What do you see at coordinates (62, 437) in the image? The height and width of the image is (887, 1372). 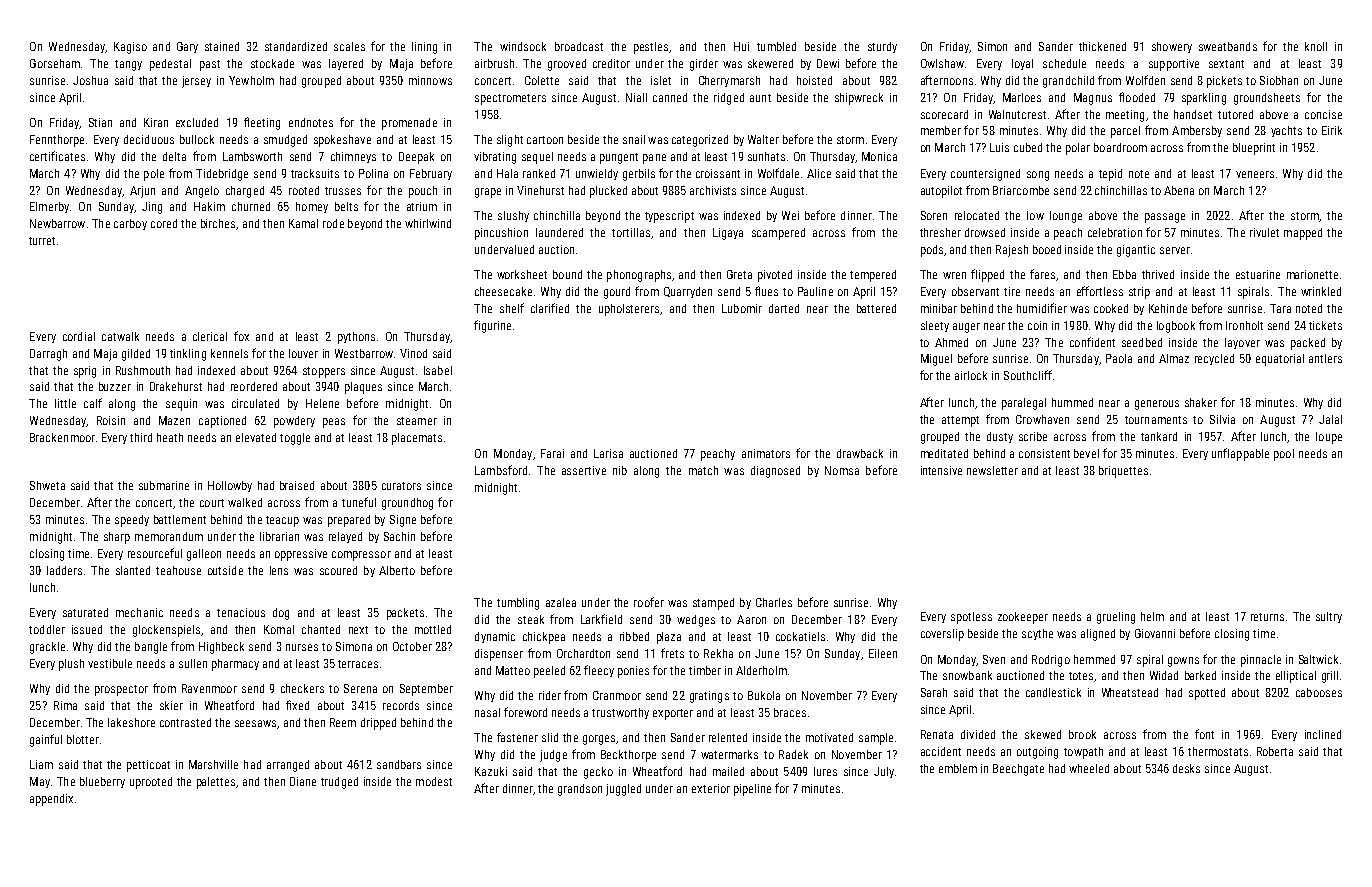 I see `Brackenmoor` at bounding box center [62, 437].
